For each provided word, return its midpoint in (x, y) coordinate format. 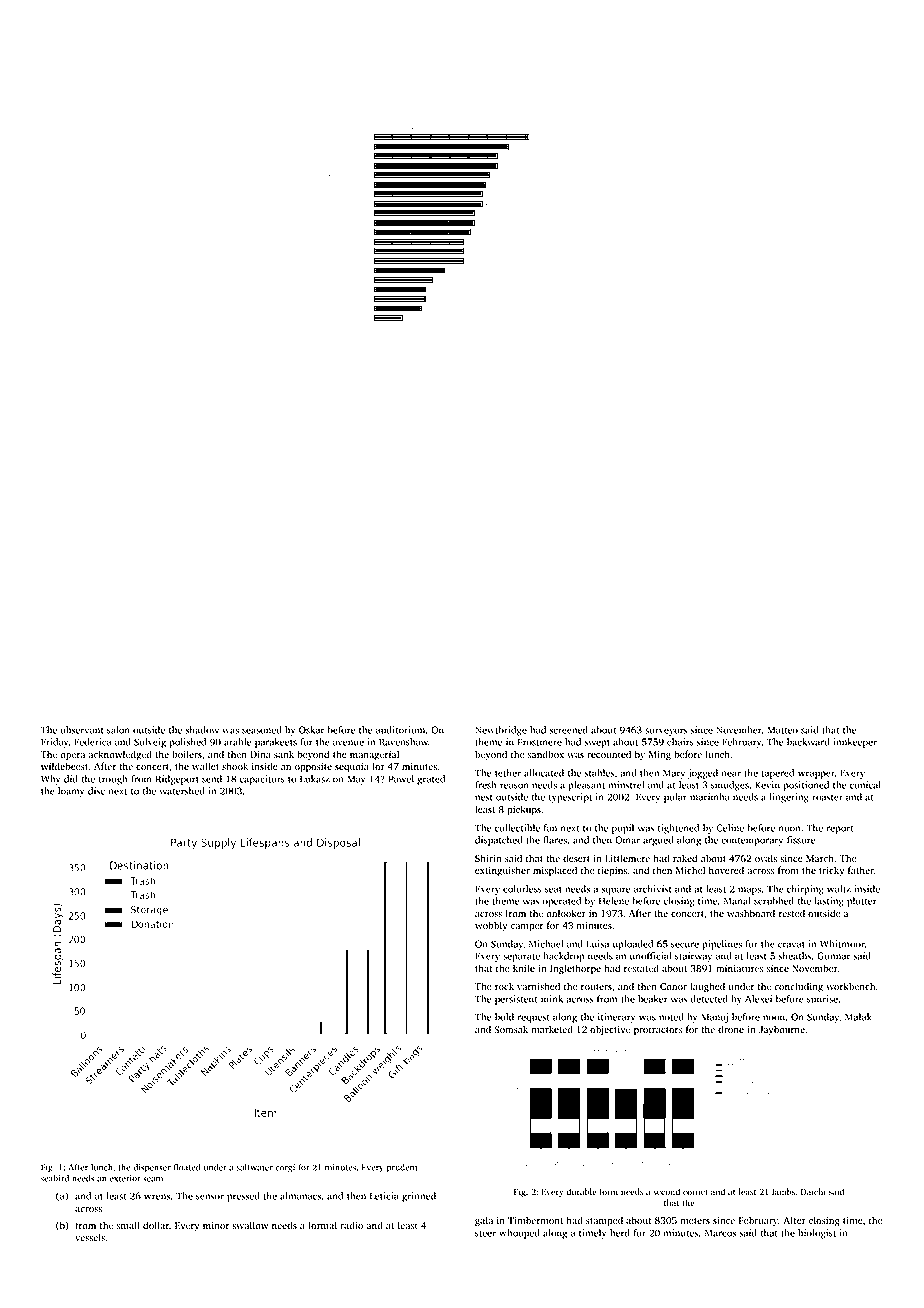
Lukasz (315, 779)
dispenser (152, 1168)
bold (504, 1017)
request (534, 1018)
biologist (817, 1234)
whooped (519, 1234)
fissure (801, 840)
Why (51, 780)
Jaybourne (782, 1030)
